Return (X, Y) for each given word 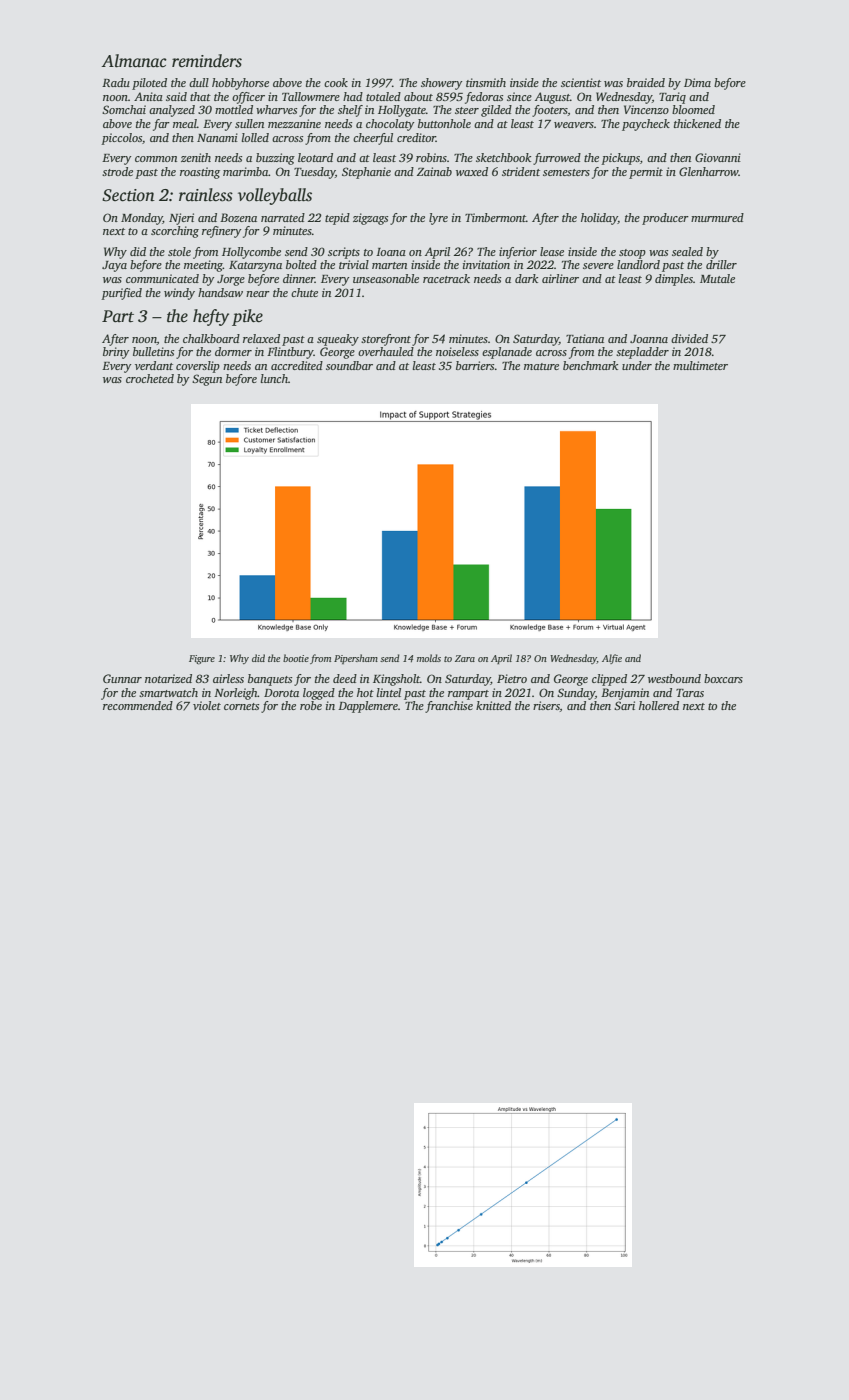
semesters (566, 172)
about (418, 96)
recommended (138, 705)
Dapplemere (368, 707)
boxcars (723, 678)
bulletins (153, 351)
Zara (465, 658)
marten (389, 265)
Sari (624, 705)
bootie (296, 658)
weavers (574, 125)
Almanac (134, 61)
